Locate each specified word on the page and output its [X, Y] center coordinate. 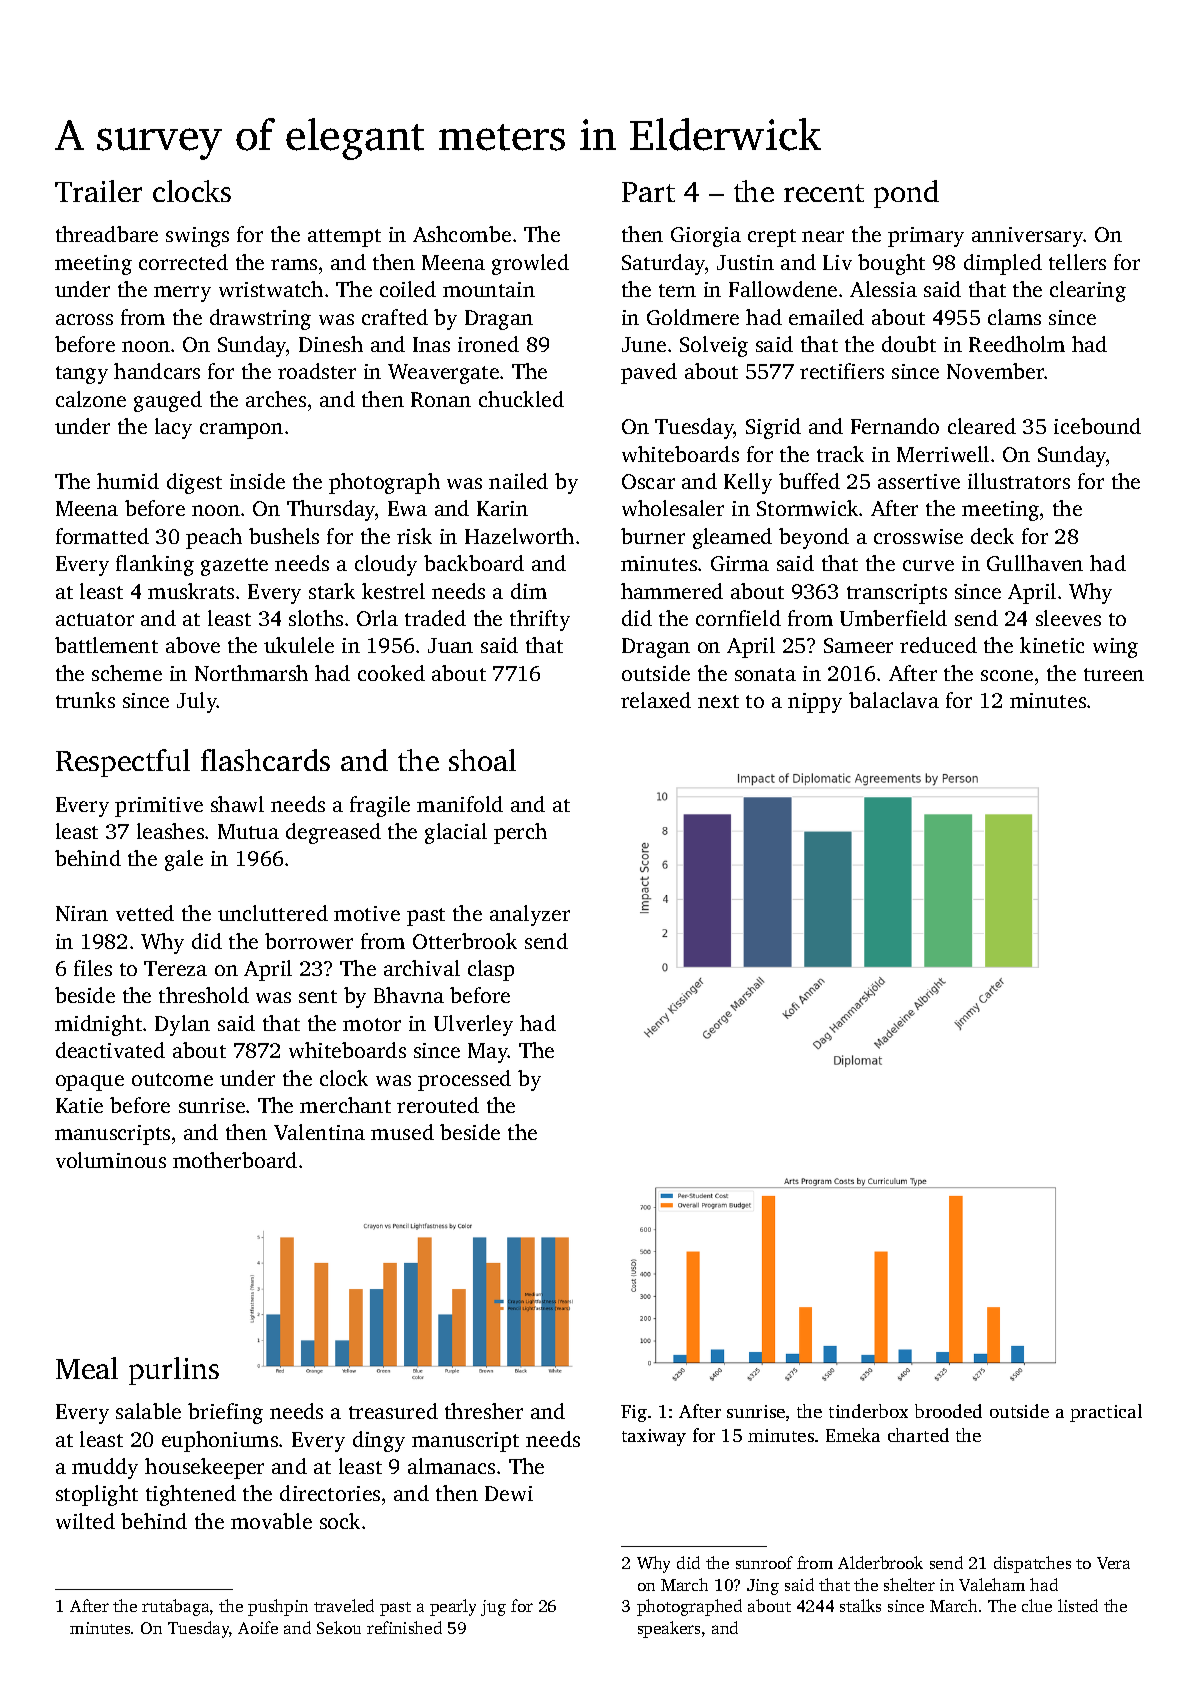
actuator [95, 619]
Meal [87, 1368]
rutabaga [175, 1607]
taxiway [654, 1437]
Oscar [648, 481]
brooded [948, 1411]
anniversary [1028, 237]
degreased [333, 833]
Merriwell [943, 454]
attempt [344, 238]
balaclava [894, 700]
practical [1106, 1413]
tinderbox [868, 1411]
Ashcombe [462, 234]
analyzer [530, 915]
